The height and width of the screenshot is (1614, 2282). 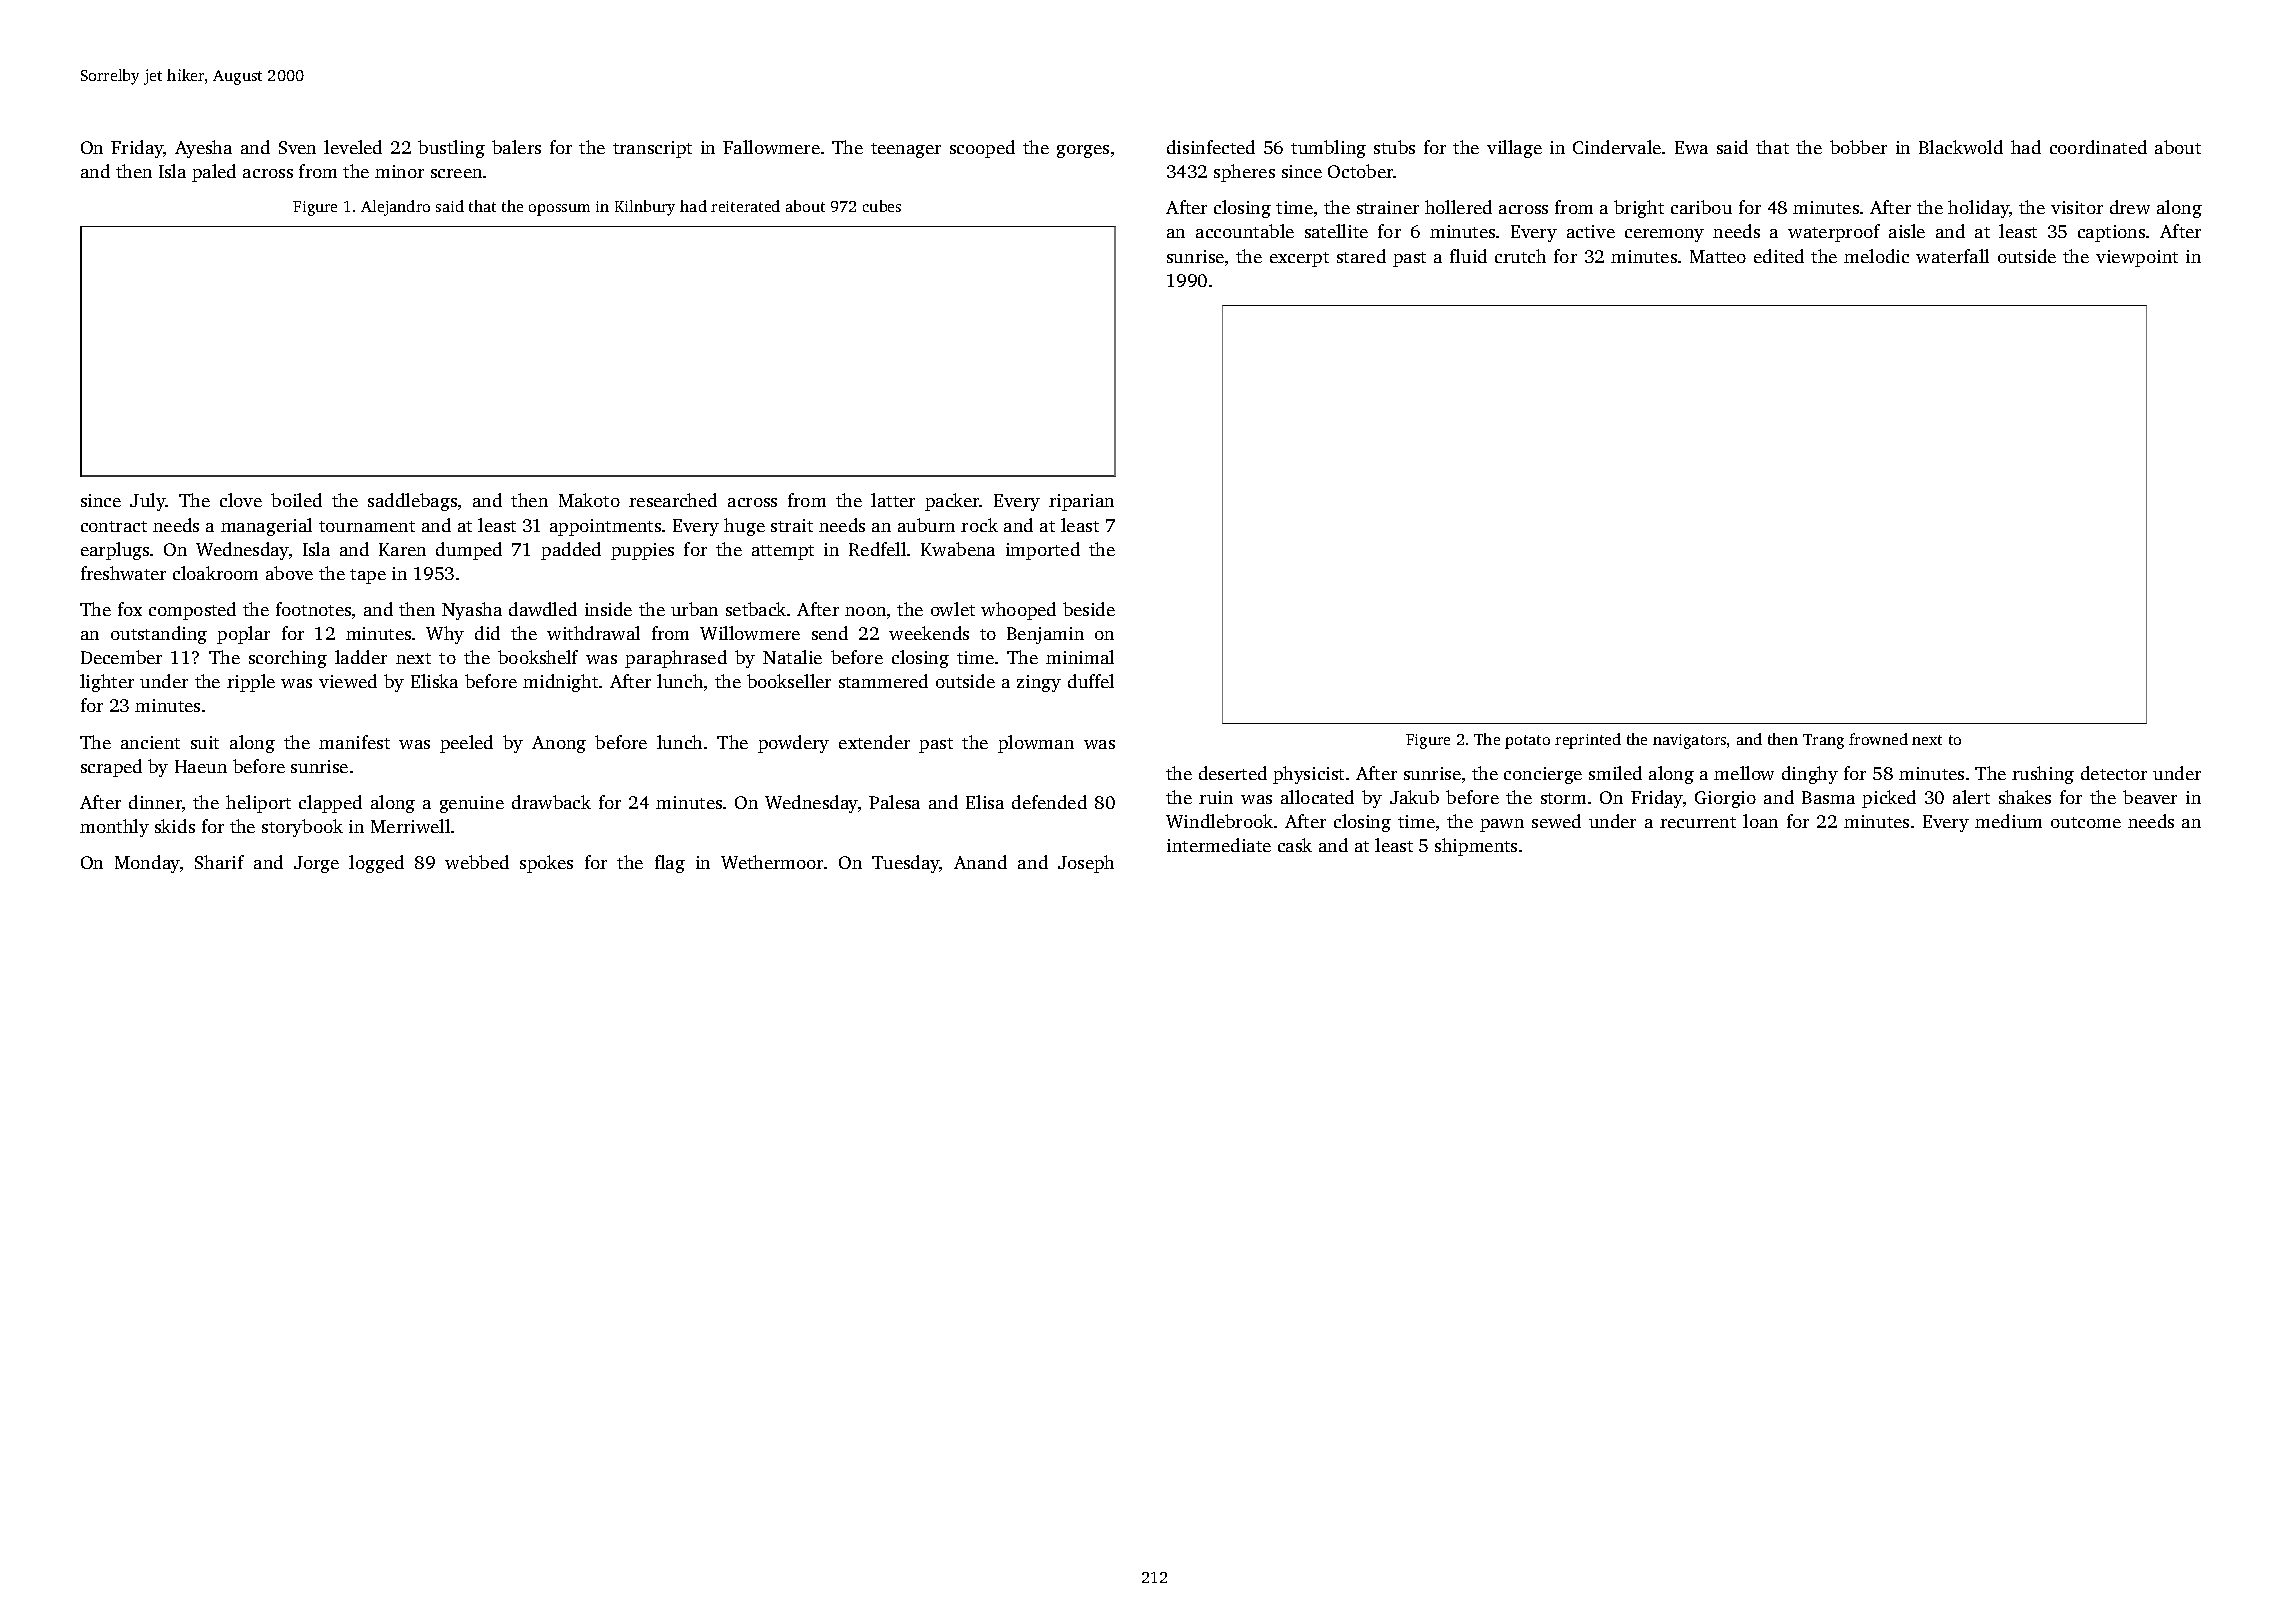 I want to click on Sven, so click(x=297, y=147).
